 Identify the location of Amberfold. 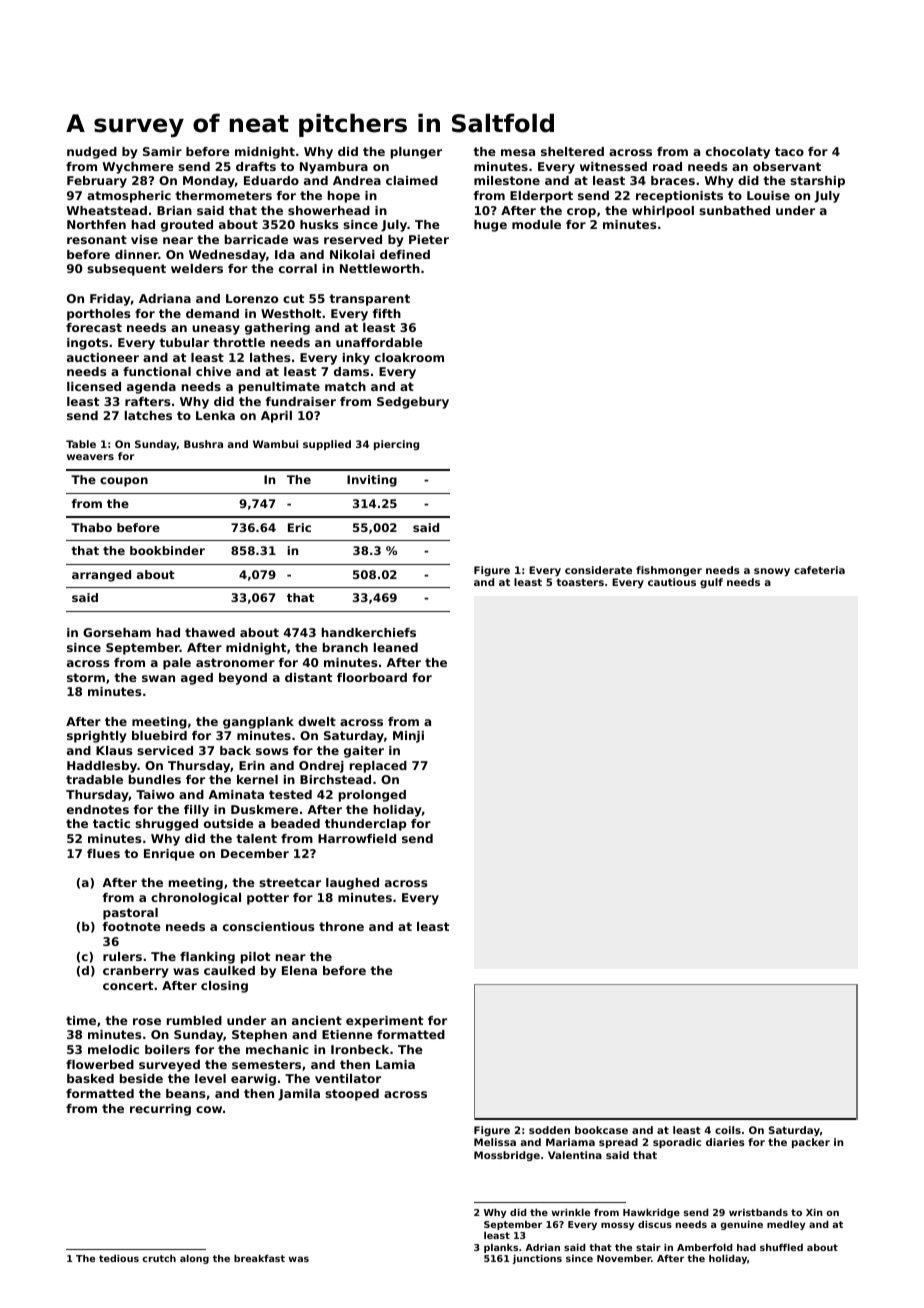
(705, 1247).
